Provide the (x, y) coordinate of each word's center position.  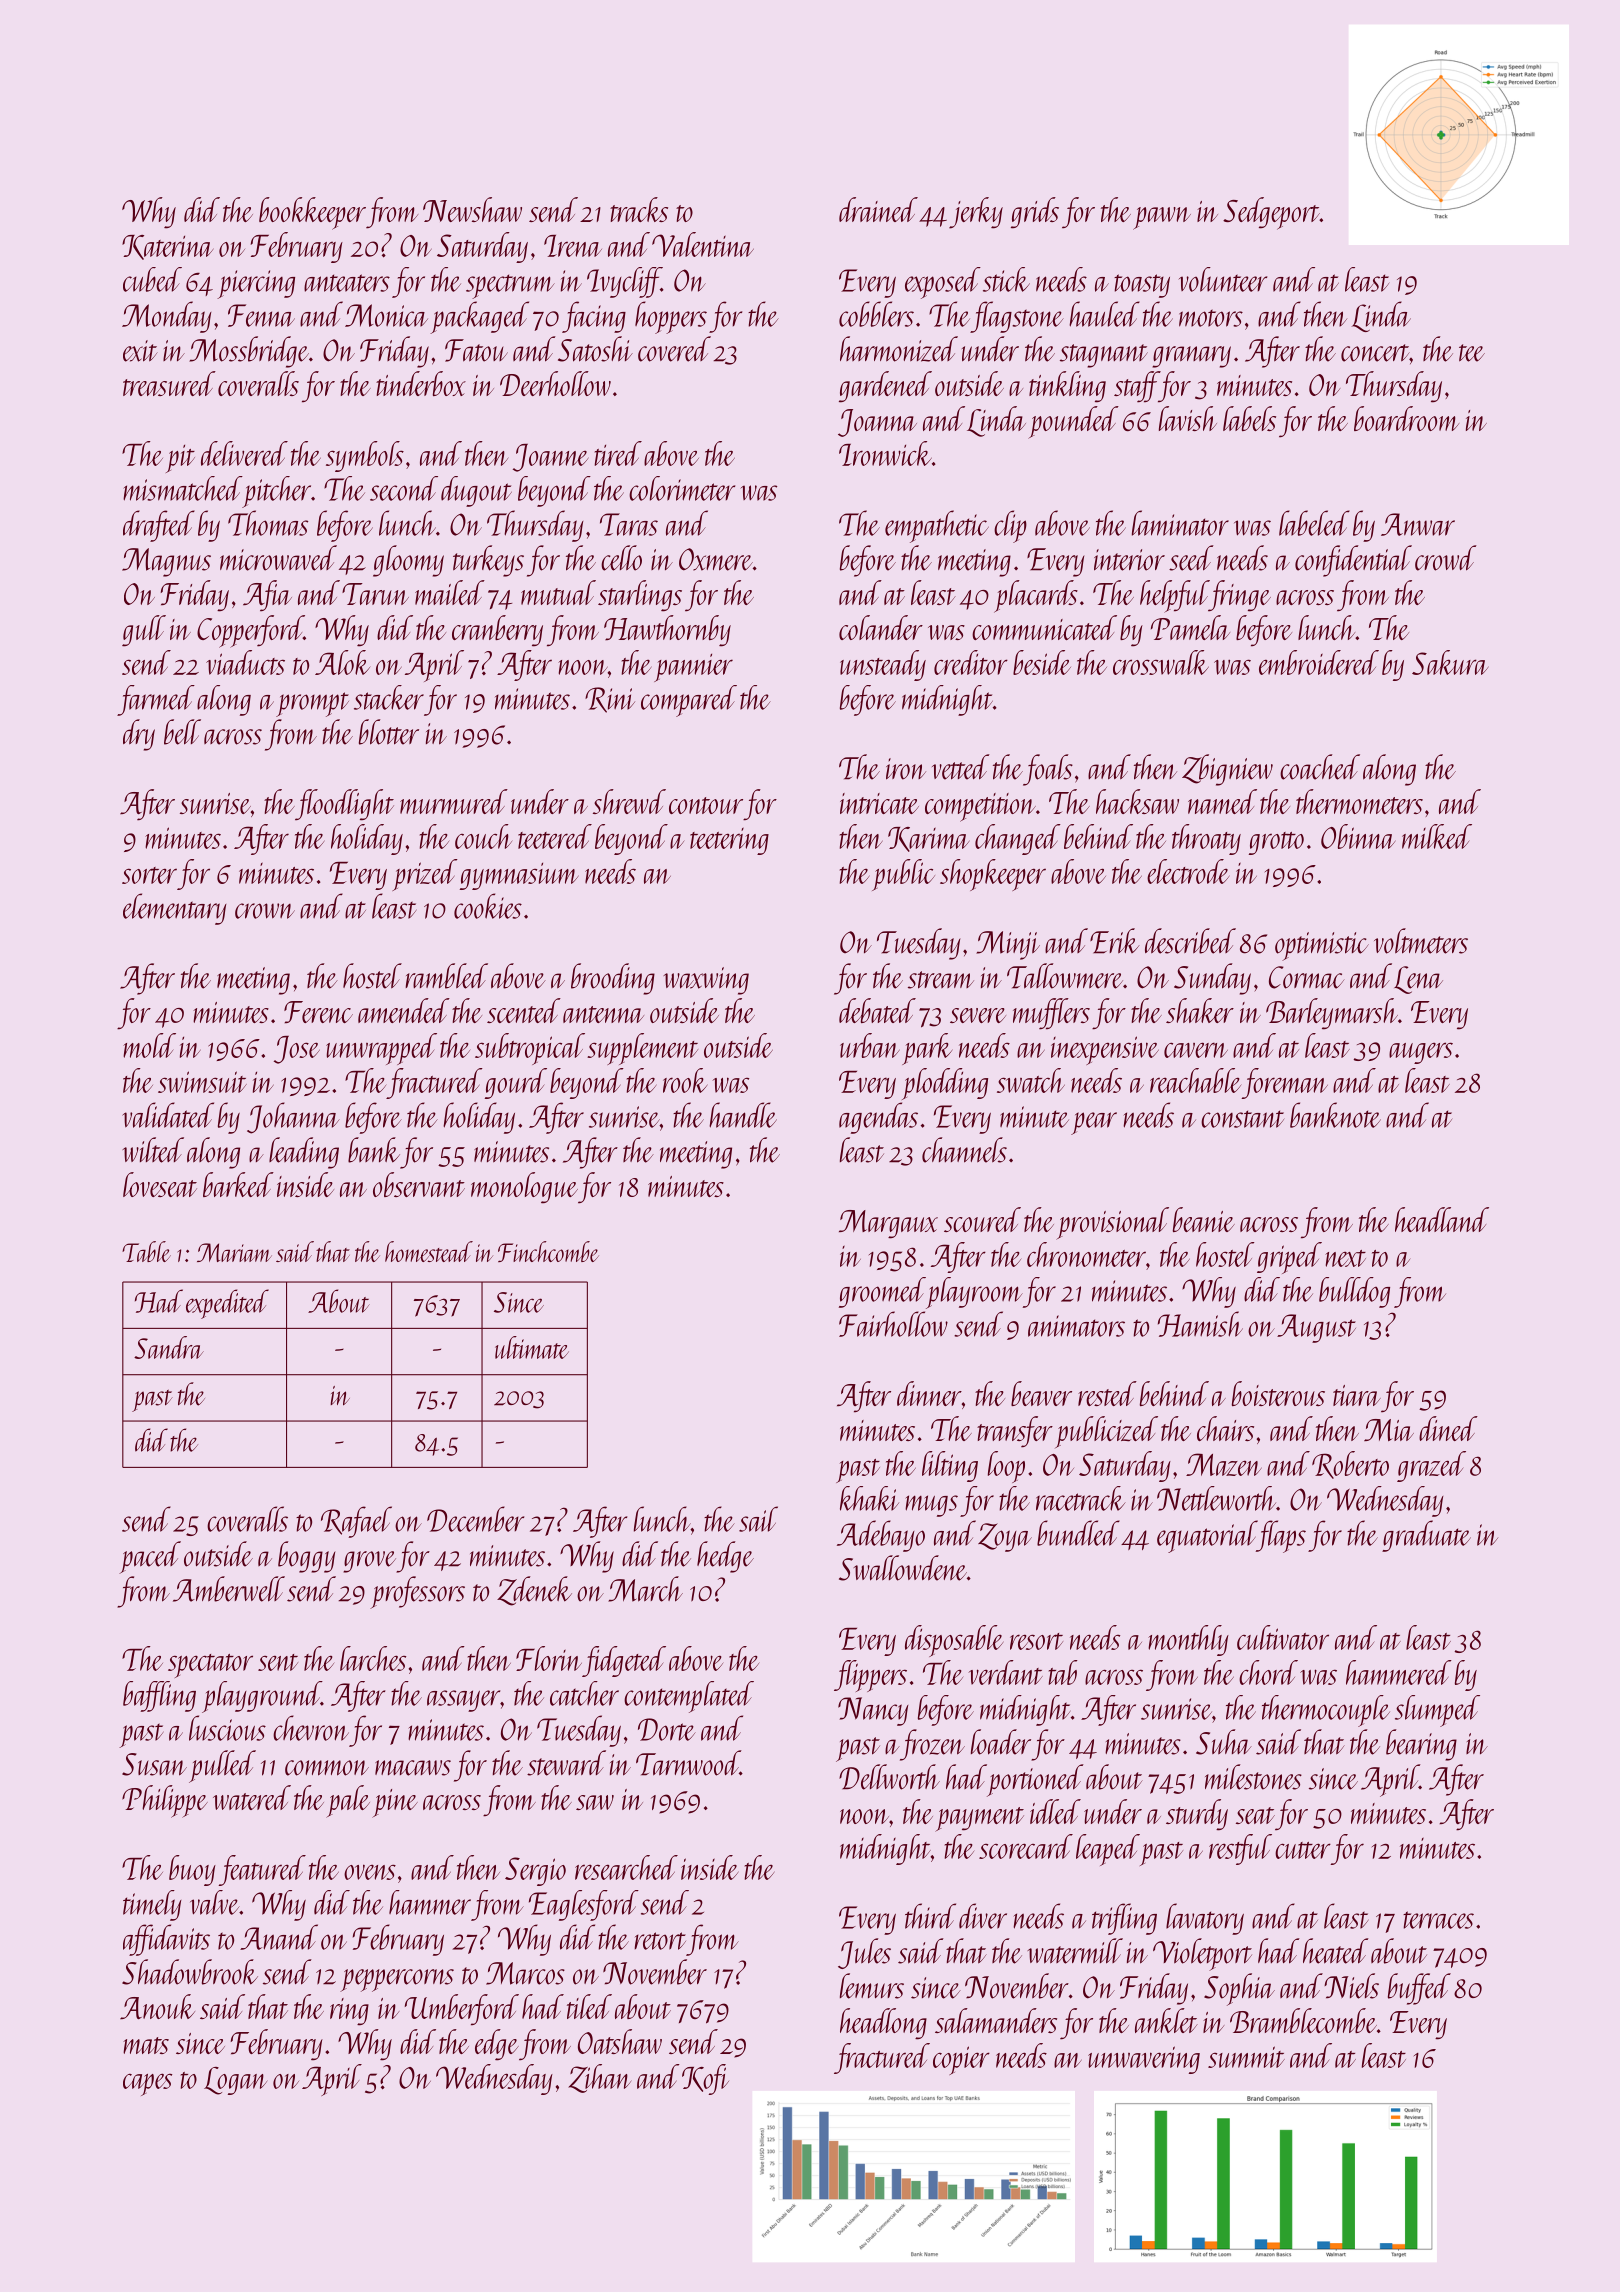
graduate (1426, 1536)
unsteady (883, 665)
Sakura (1450, 662)
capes (147, 2084)
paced (150, 1557)
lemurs (872, 1986)
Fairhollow (893, 1324)
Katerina (167, 247)
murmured (454, 801)
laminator (1180, 523)
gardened (885, 387)
